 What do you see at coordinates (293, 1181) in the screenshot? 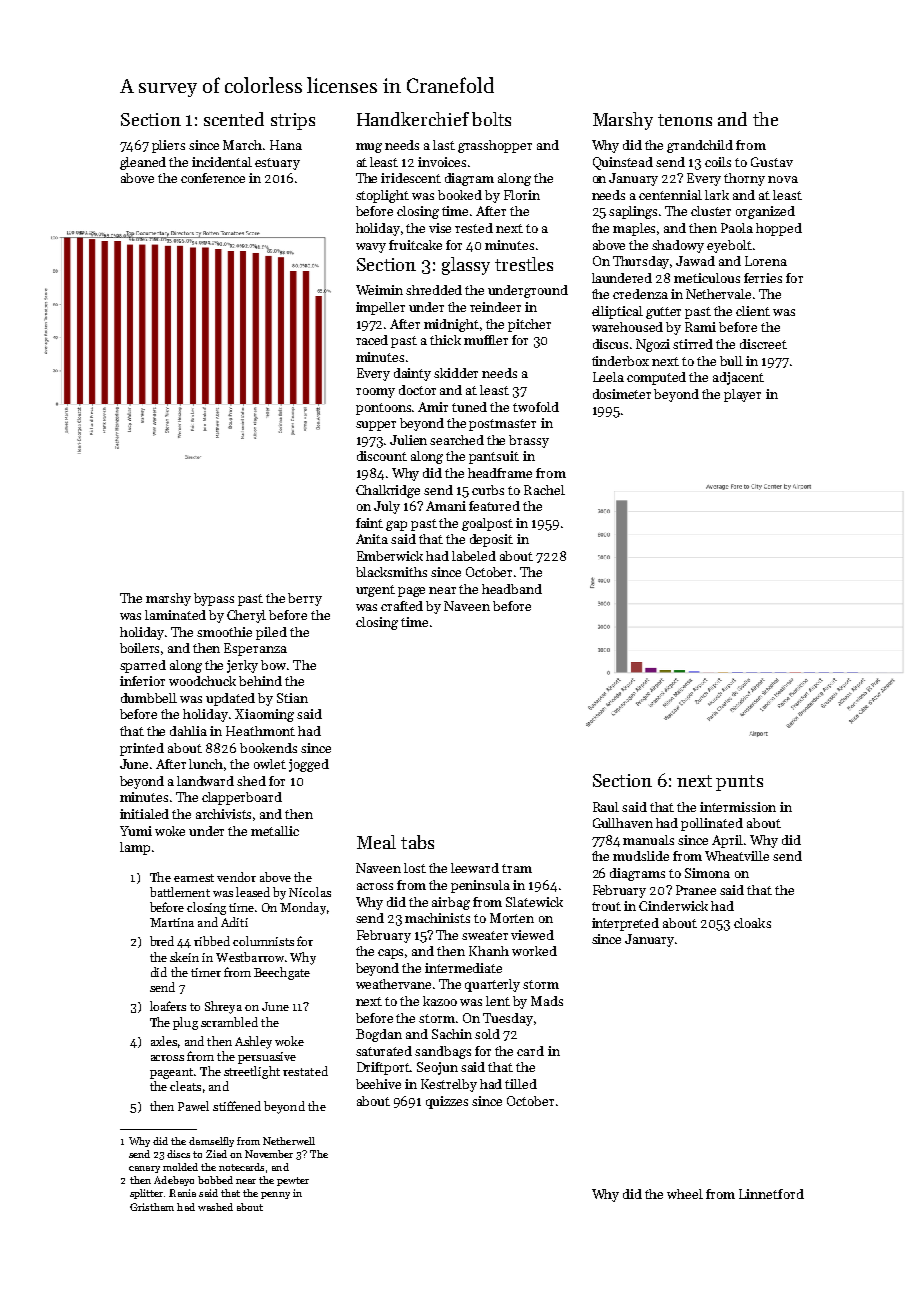
I see `pewter` at bounding box center [293, 1181].
